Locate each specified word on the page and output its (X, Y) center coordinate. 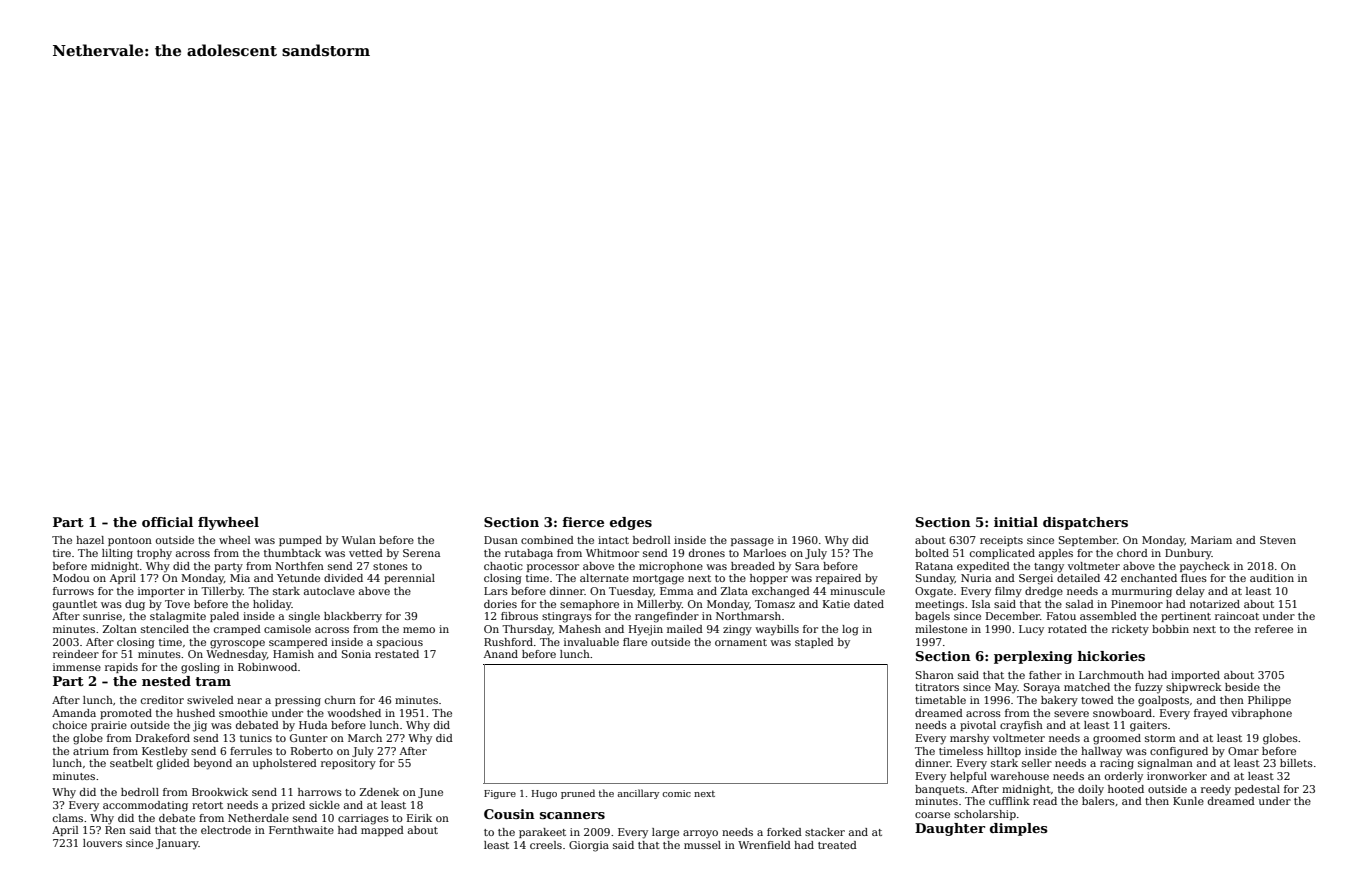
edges (631, 523)
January (177, 844)
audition (1272, 578)
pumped (300, 541)
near (249, 701)
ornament (741, 642)
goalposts (1163, 701)
